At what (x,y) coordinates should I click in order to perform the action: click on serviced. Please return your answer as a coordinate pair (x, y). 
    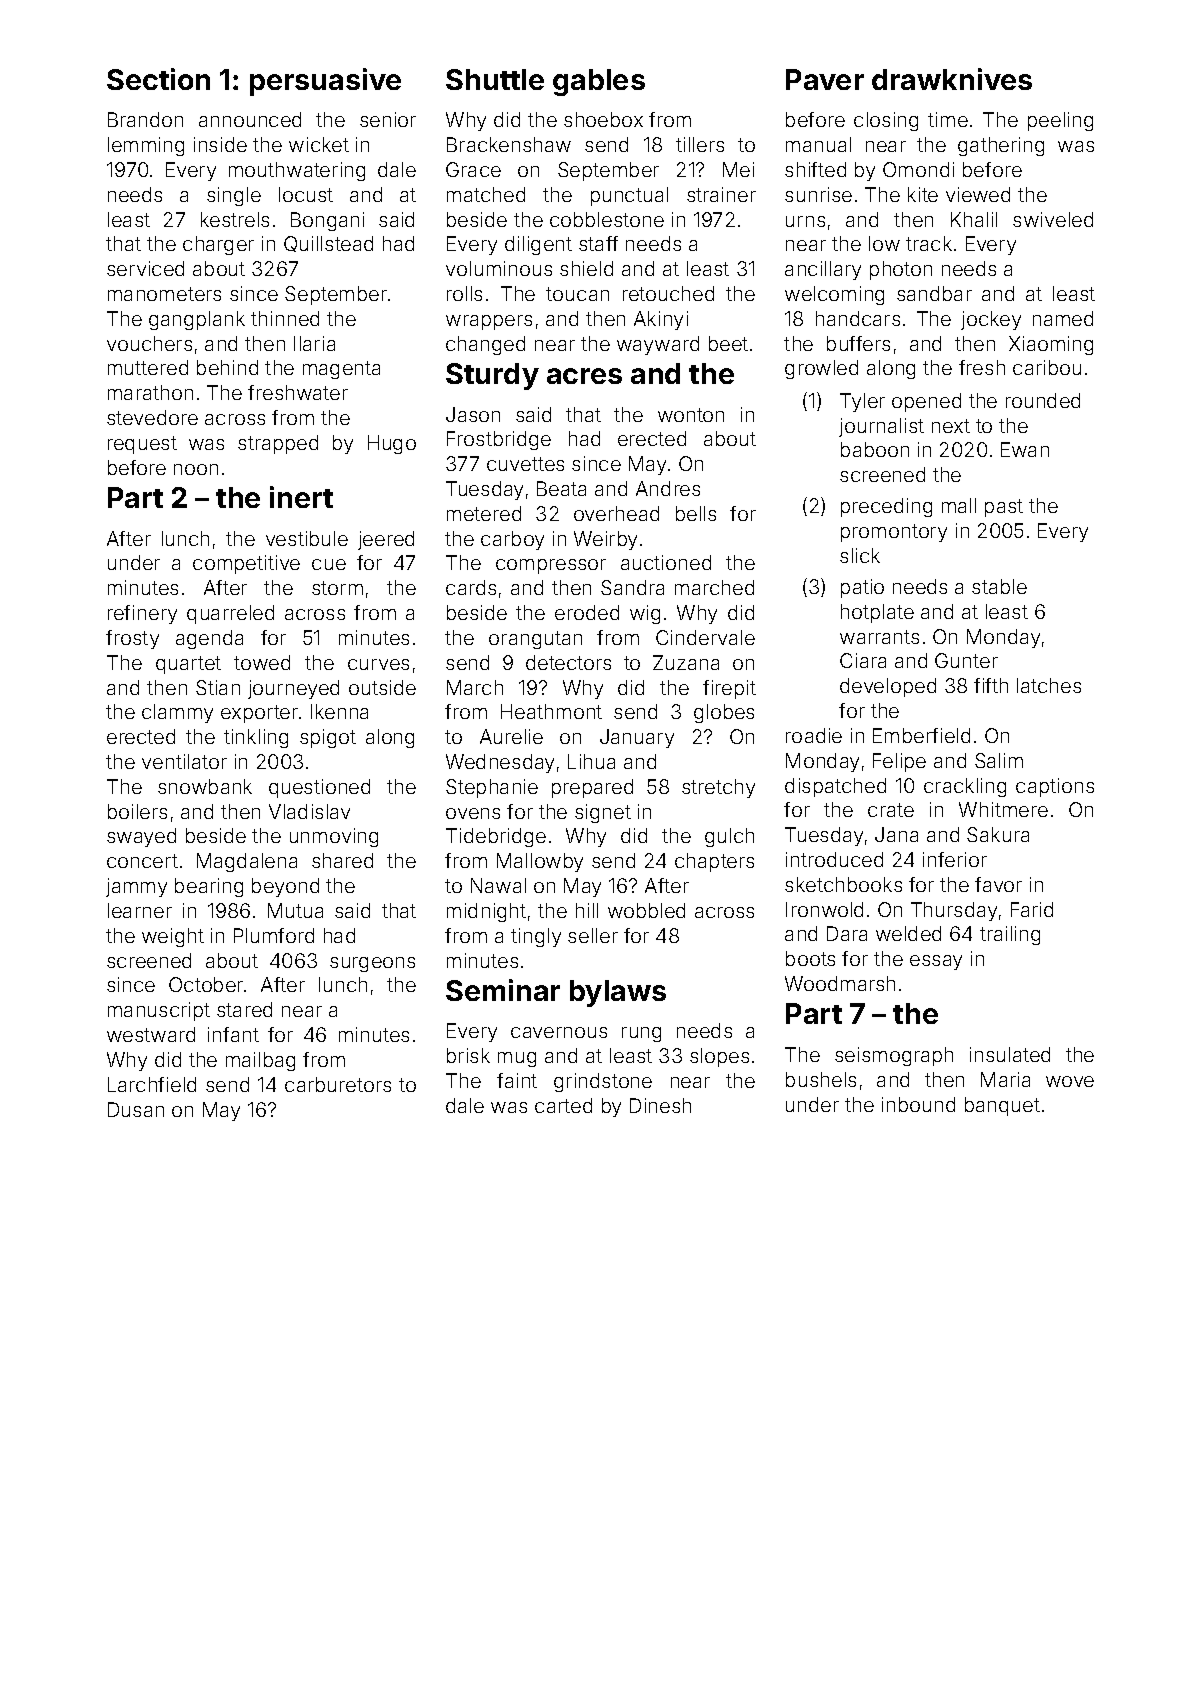
    Looking at the image, I should click on (145, 268).
